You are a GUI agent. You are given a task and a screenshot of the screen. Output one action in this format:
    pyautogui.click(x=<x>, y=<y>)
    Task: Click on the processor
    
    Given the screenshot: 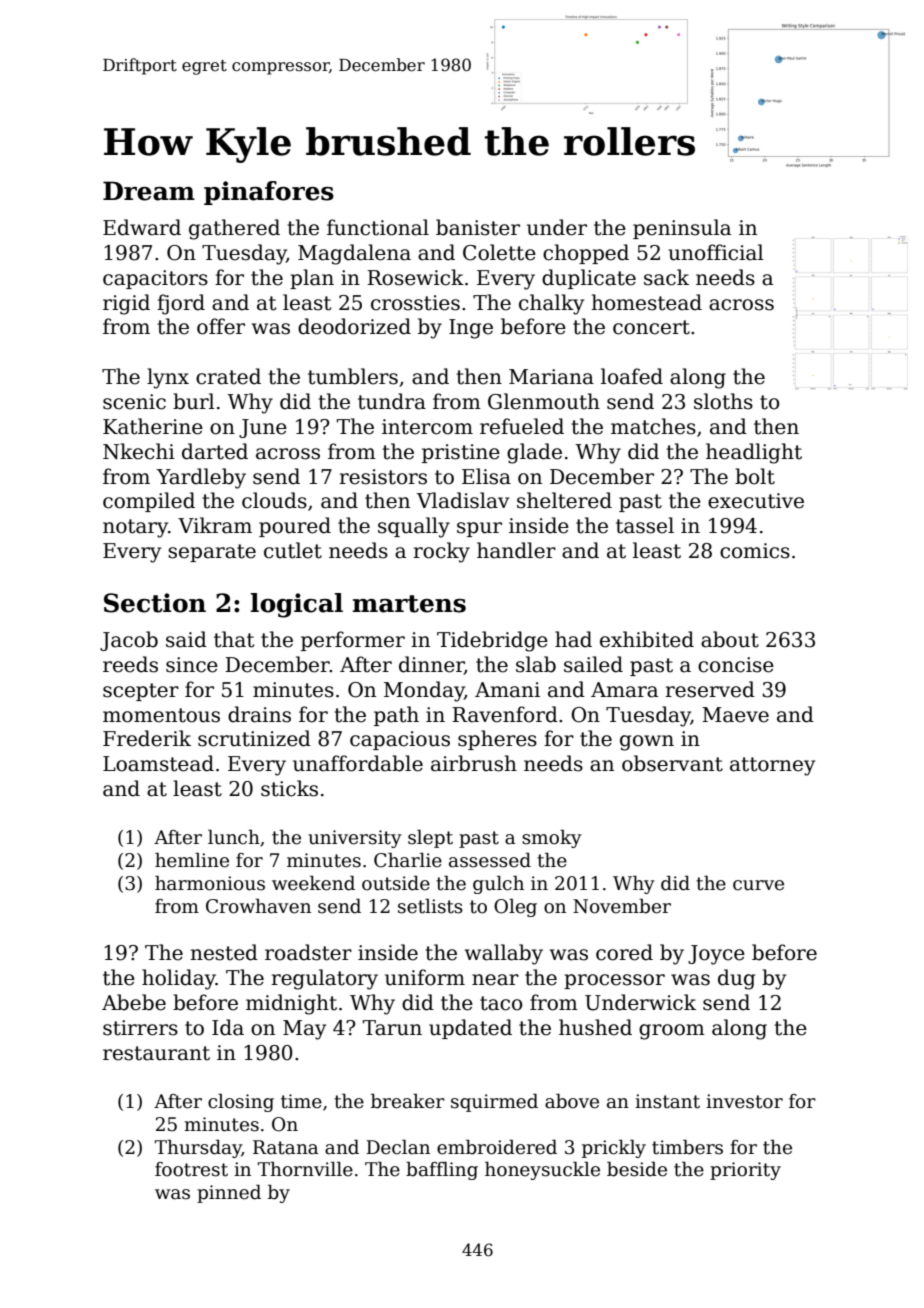 What is the action you would take?
    pyautogui.click(x=614, y=981)
